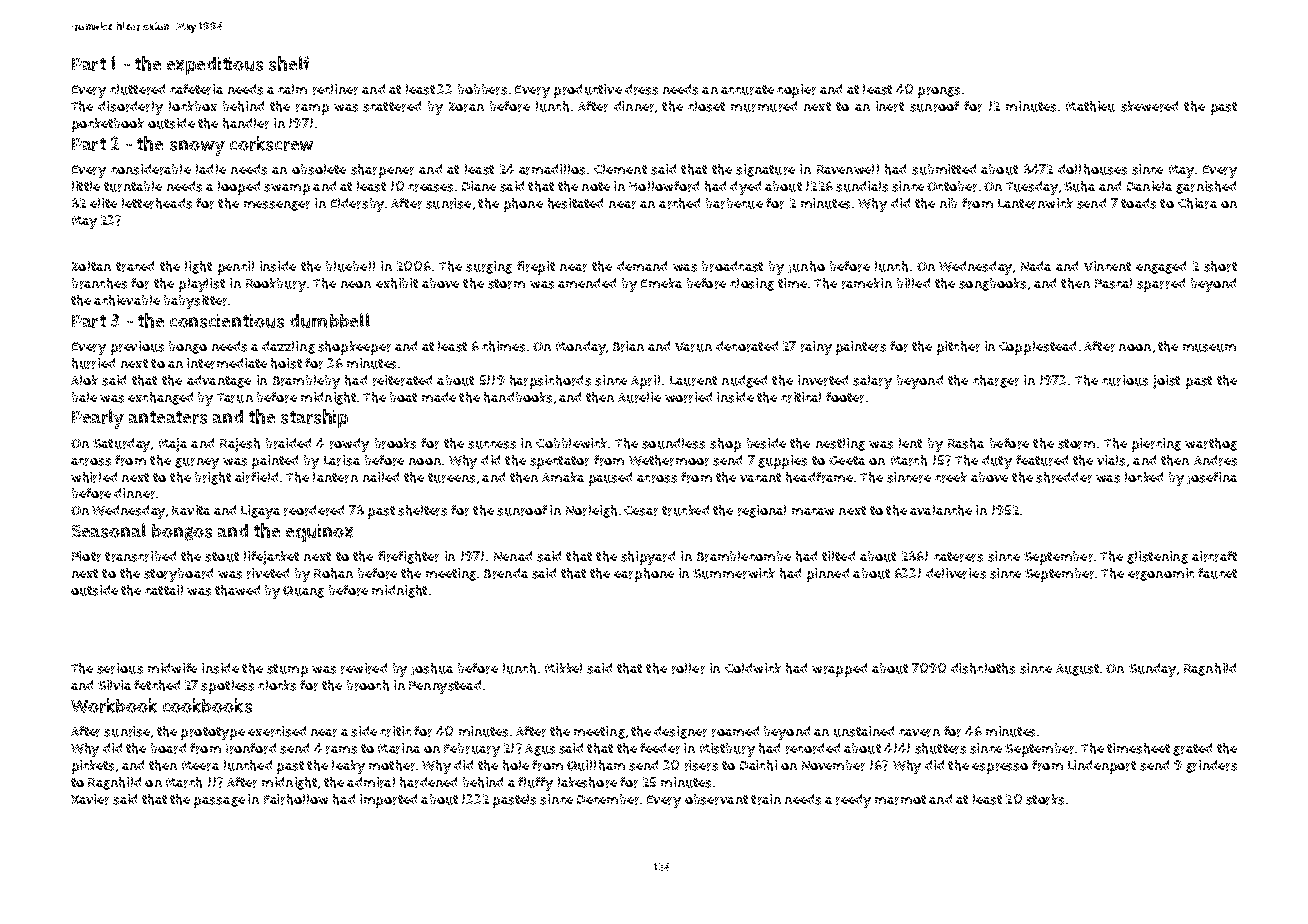  What do you see at coordinates (191, 510) in the screenshot?
I see `Kavita` at bounding box center [191, 510].
